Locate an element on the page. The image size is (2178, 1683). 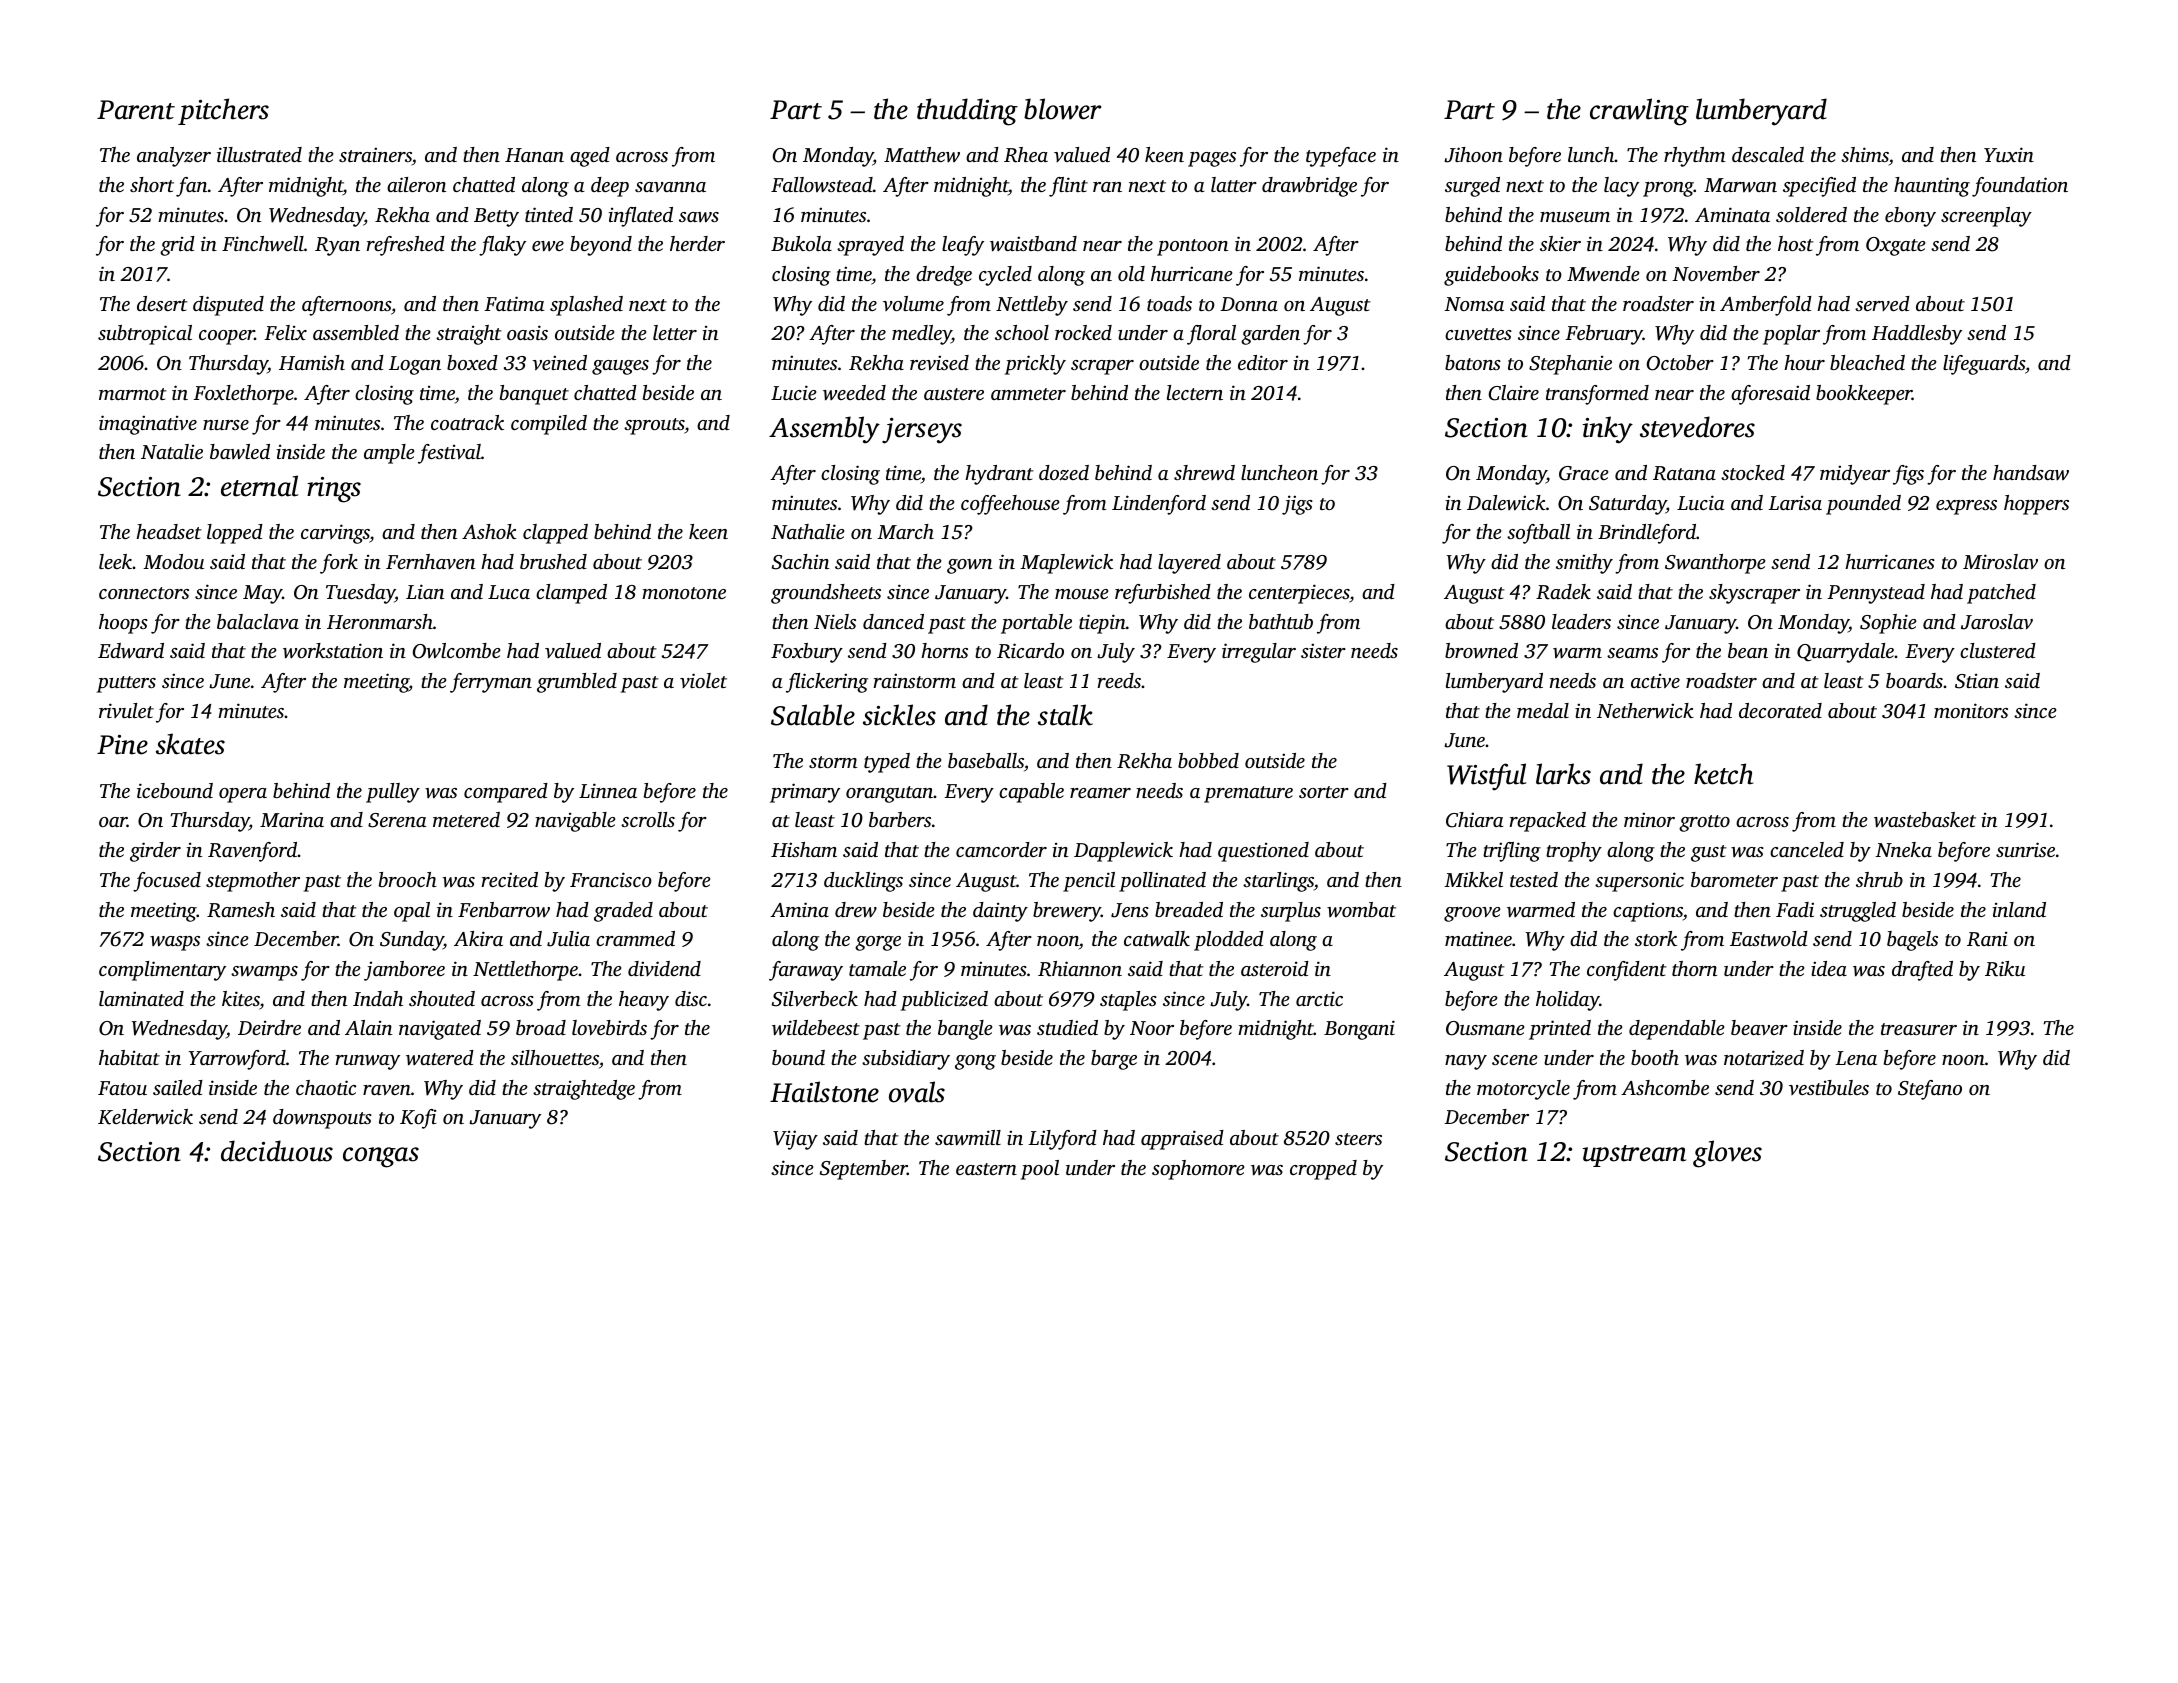
Nettleby is located at coordinates (1032, 306).
